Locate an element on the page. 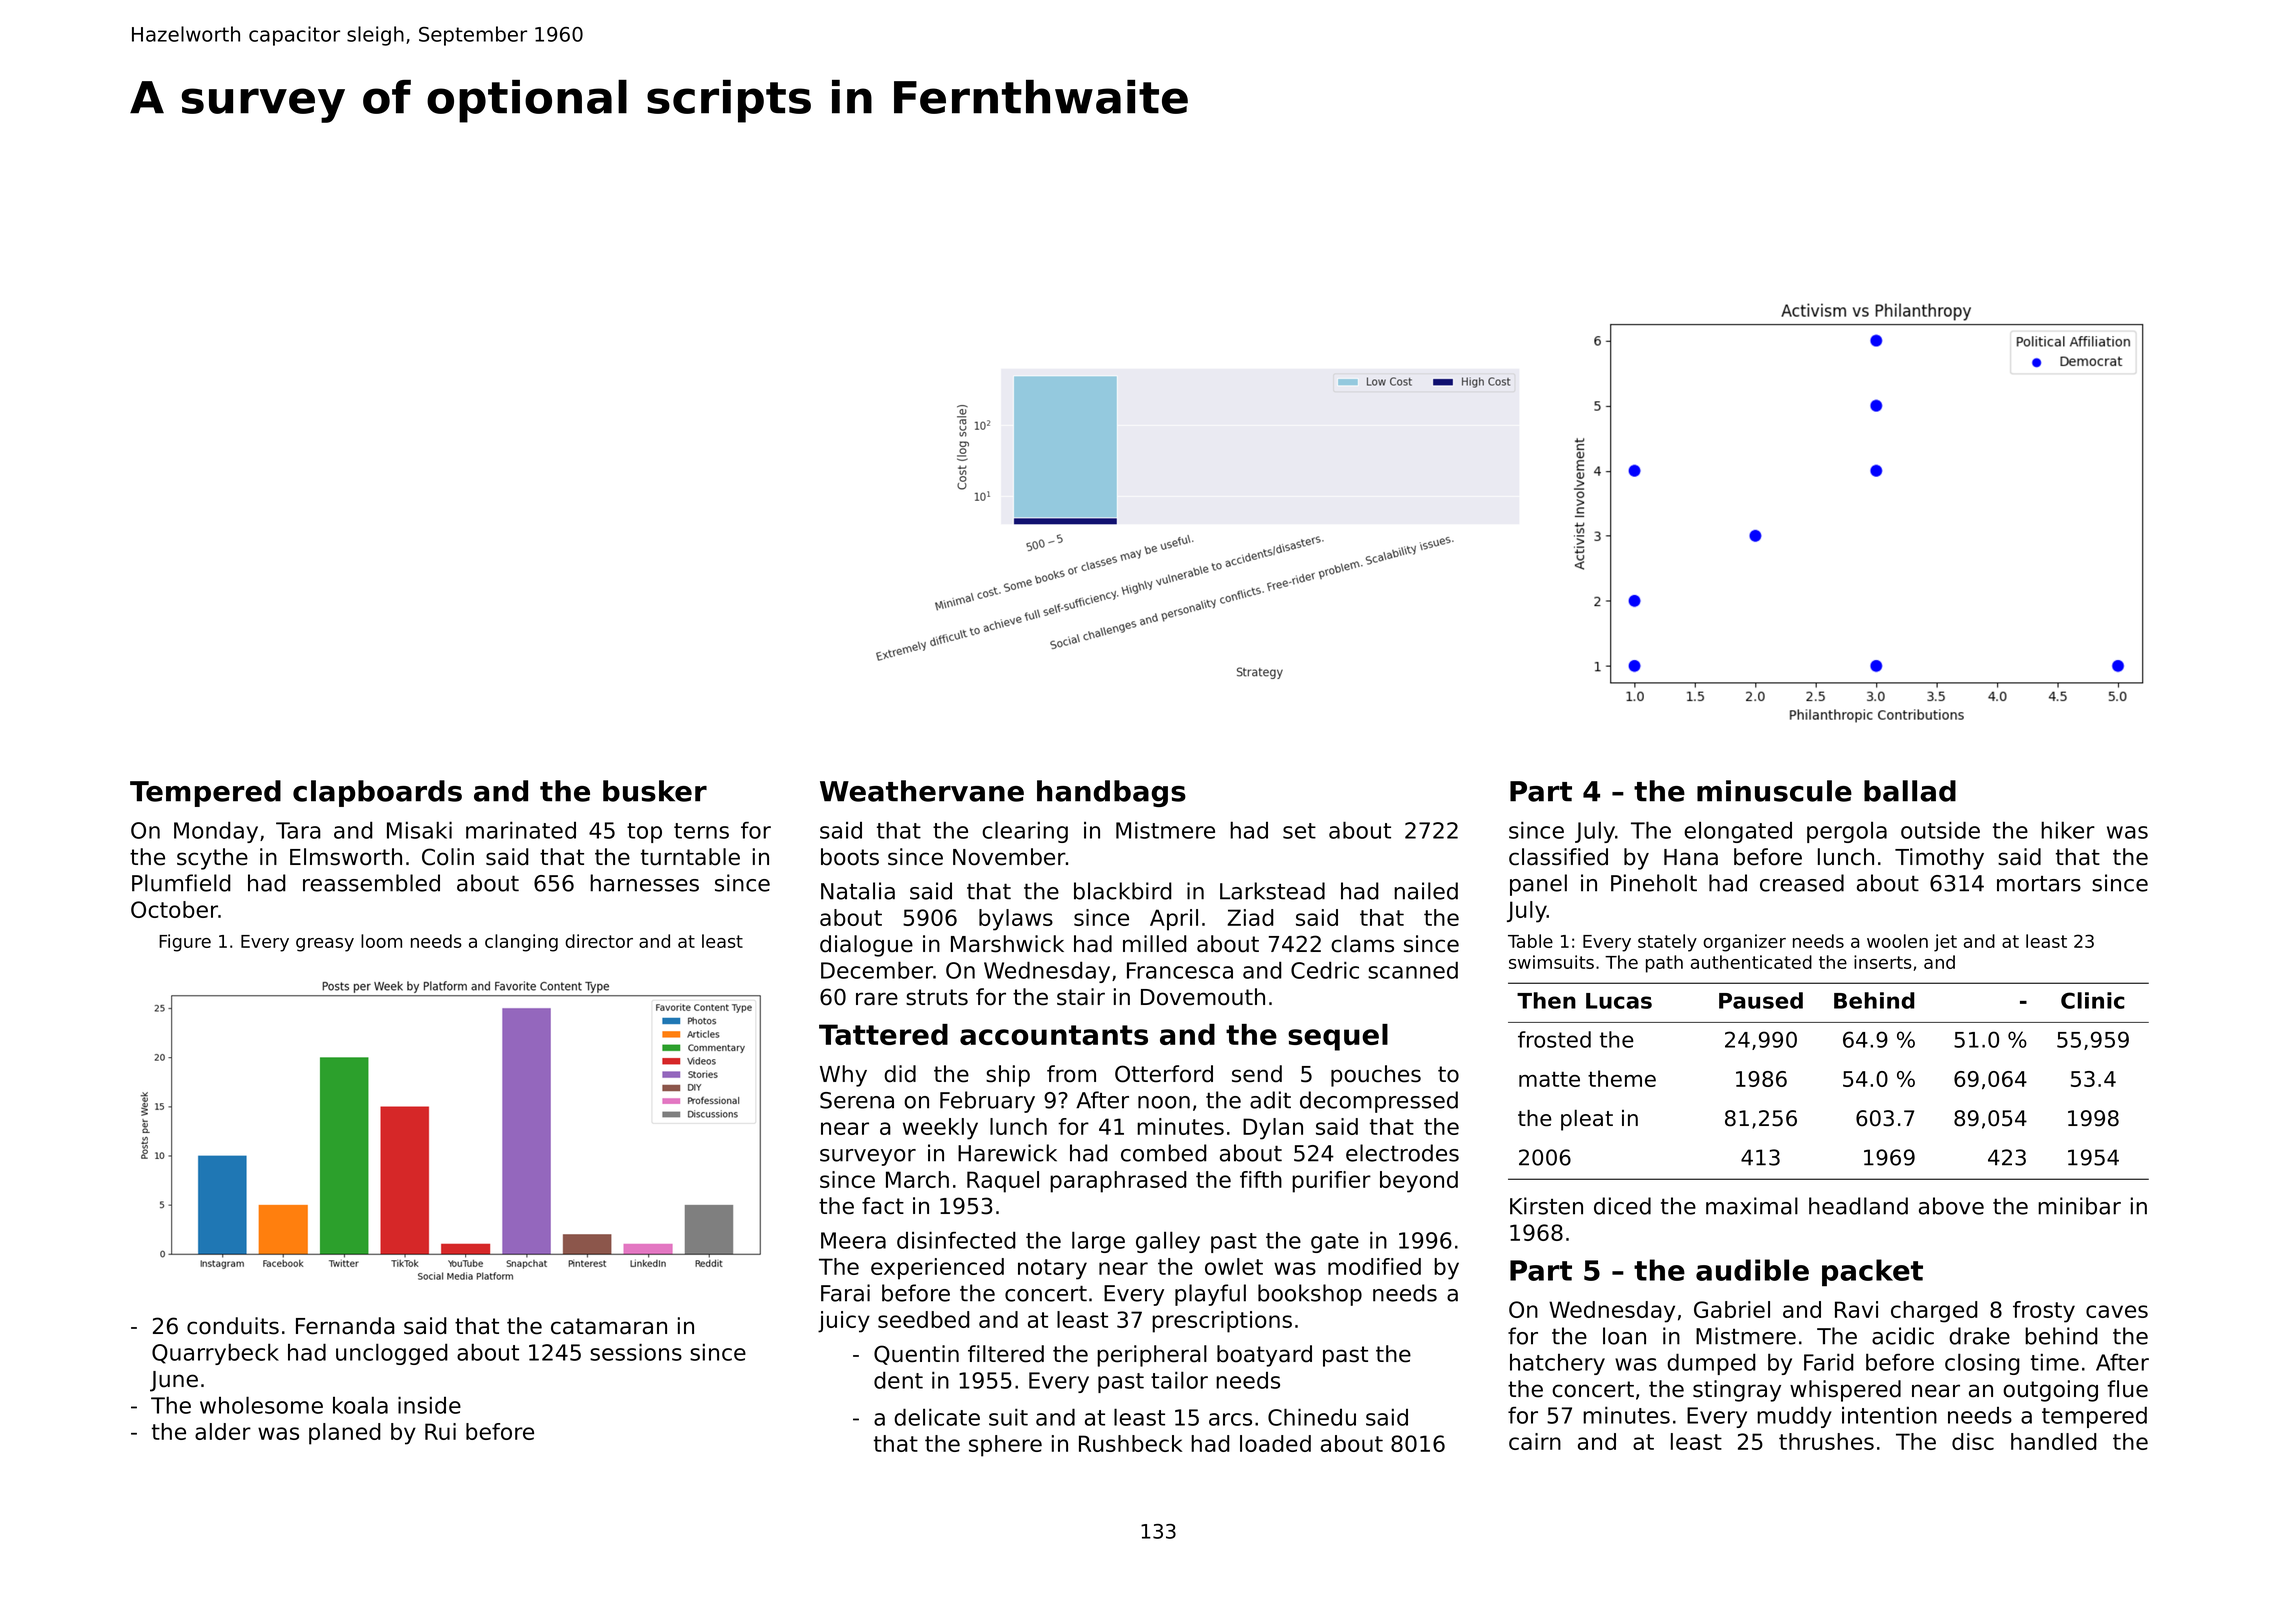 The width and height of the document is (2279, 1612). alder is located at coordinates (223, 1431).
